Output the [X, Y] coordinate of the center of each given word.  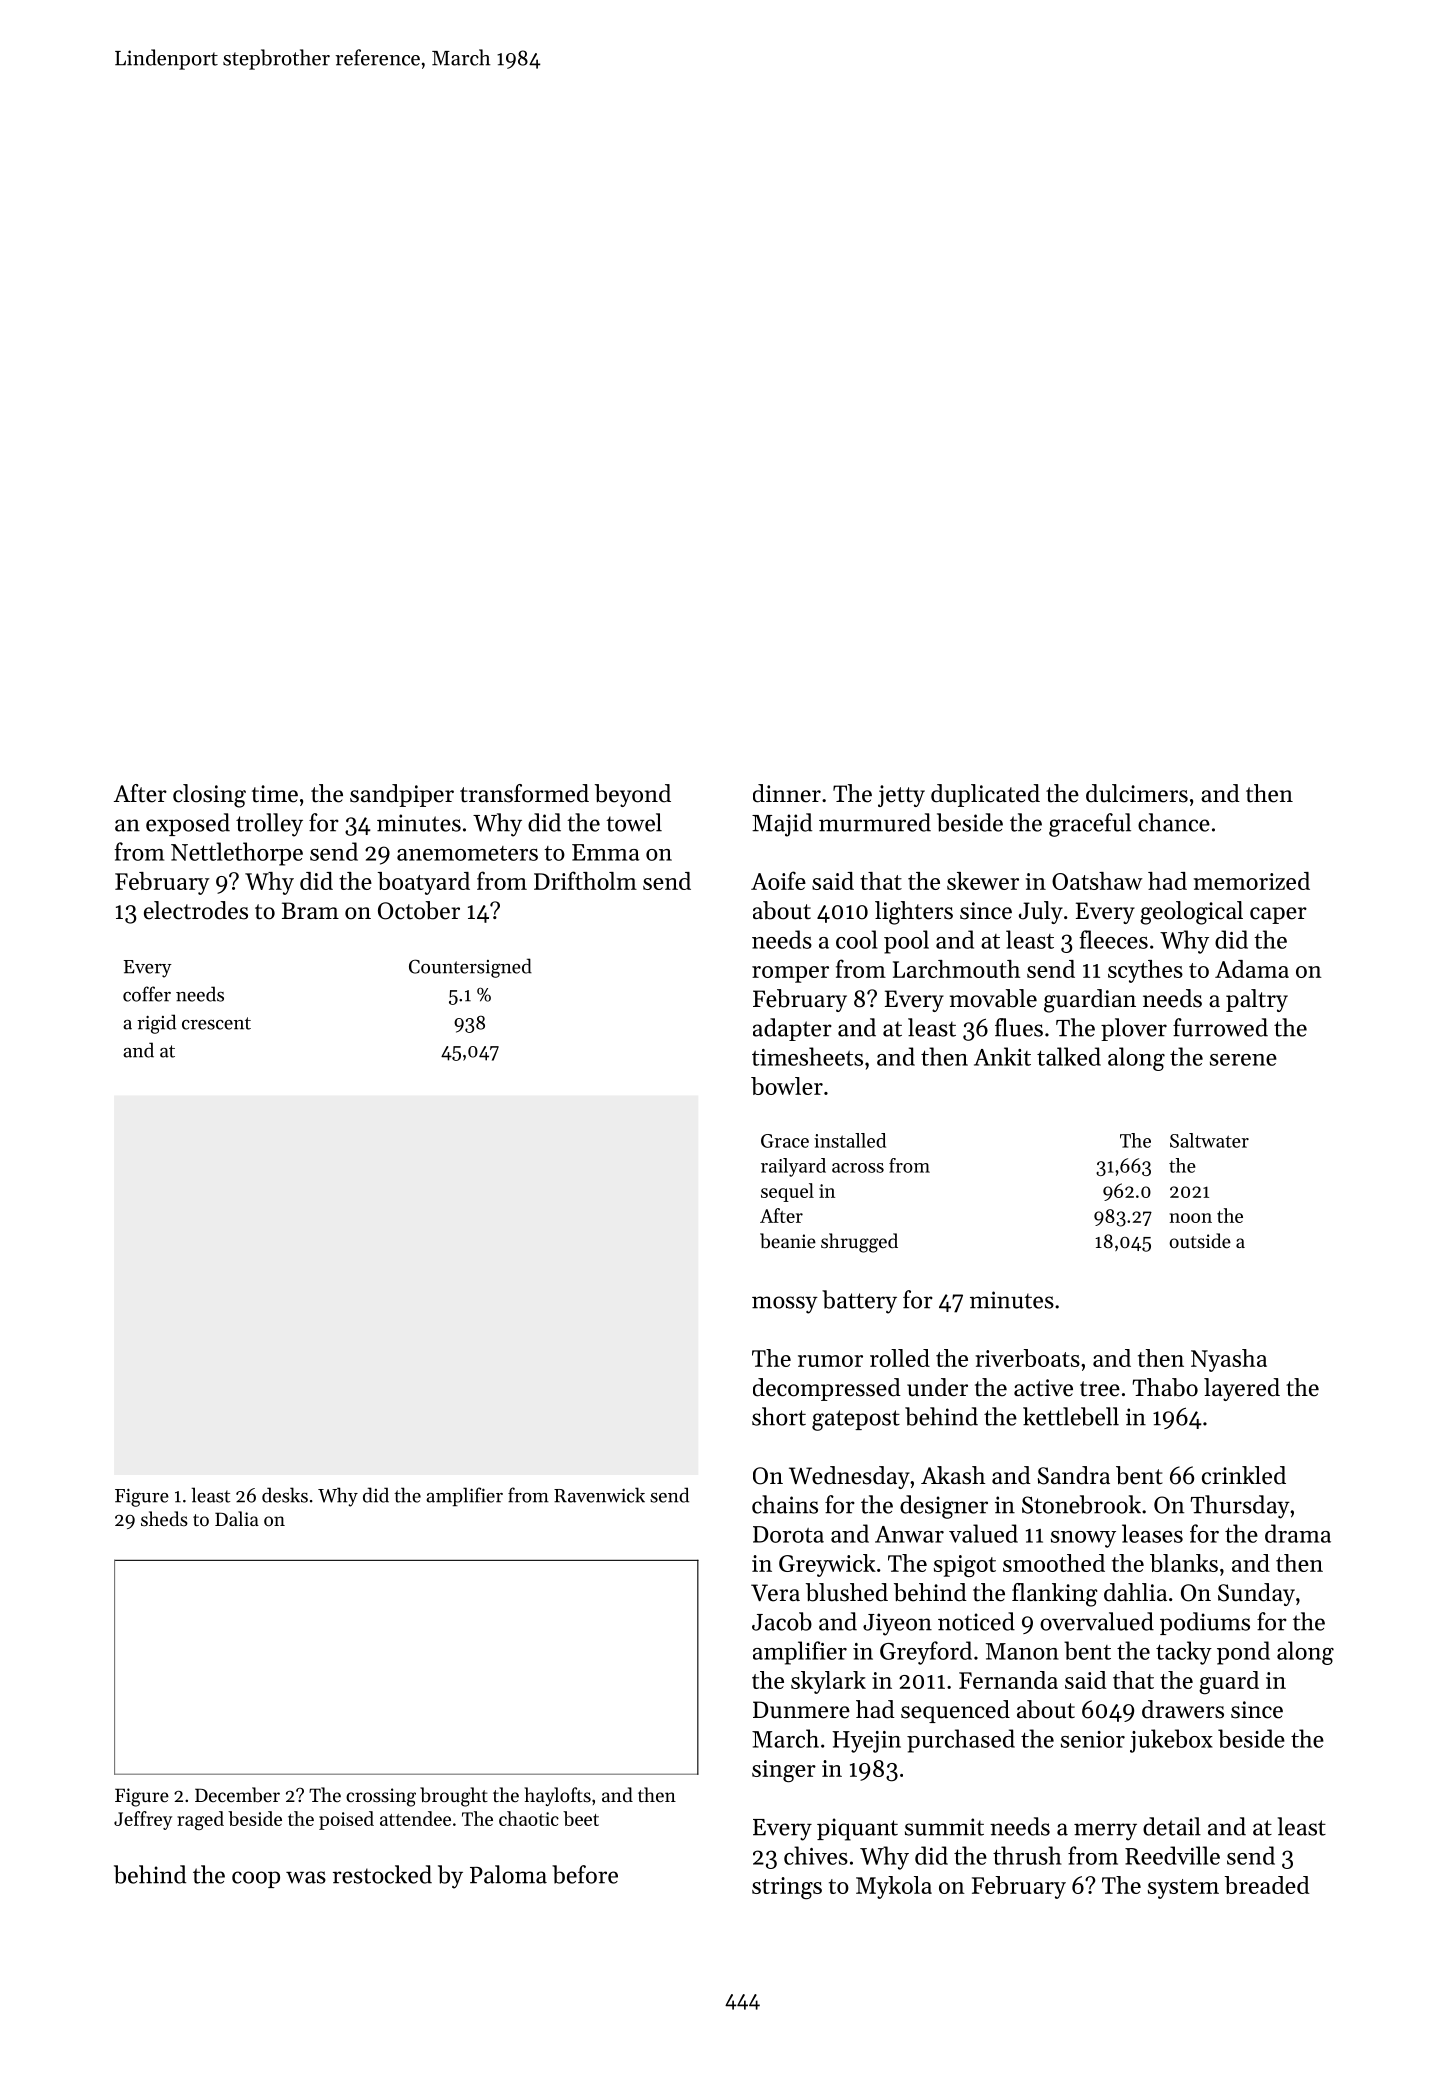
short [779, 1416]
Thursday [1240, 1507]
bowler [787, 1086]
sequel [787, 1192]
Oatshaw [1097, 881]
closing [209, 796]
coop [256, 1879]
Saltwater [1209, 1140]
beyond [633, 795]
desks [285, 1495]
